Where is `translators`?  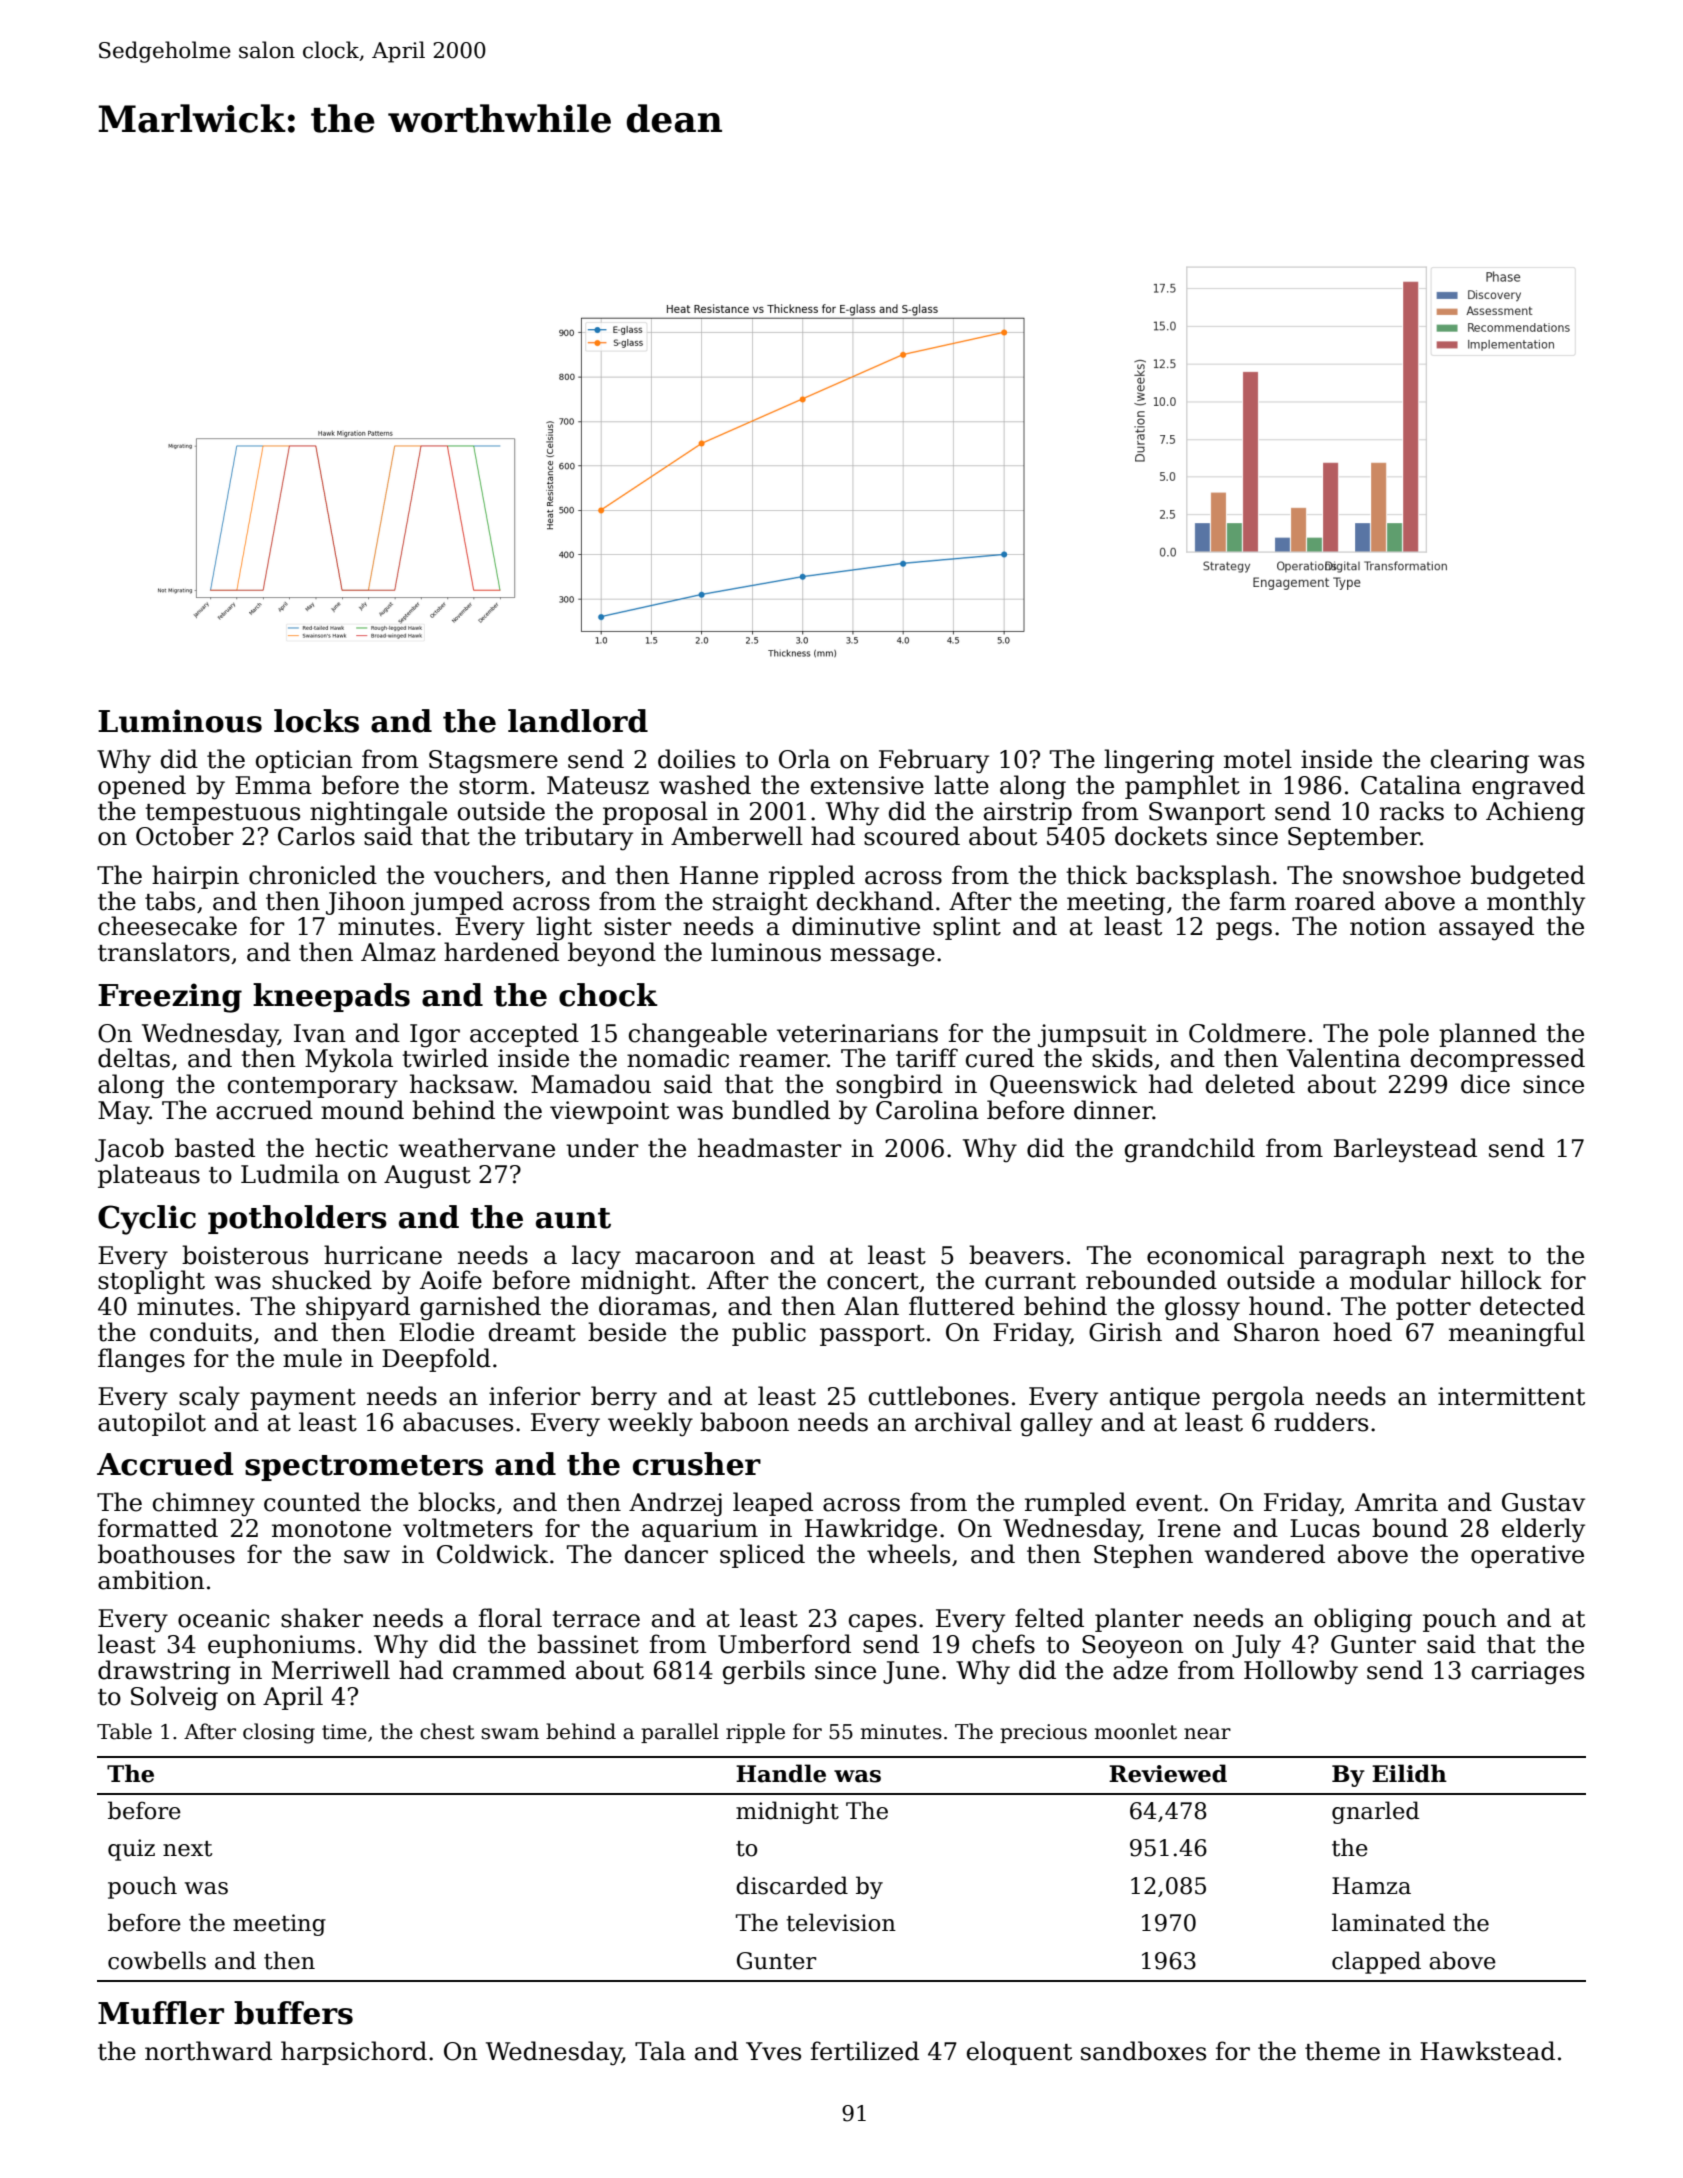 translators is located at coordinates (164, 952).
